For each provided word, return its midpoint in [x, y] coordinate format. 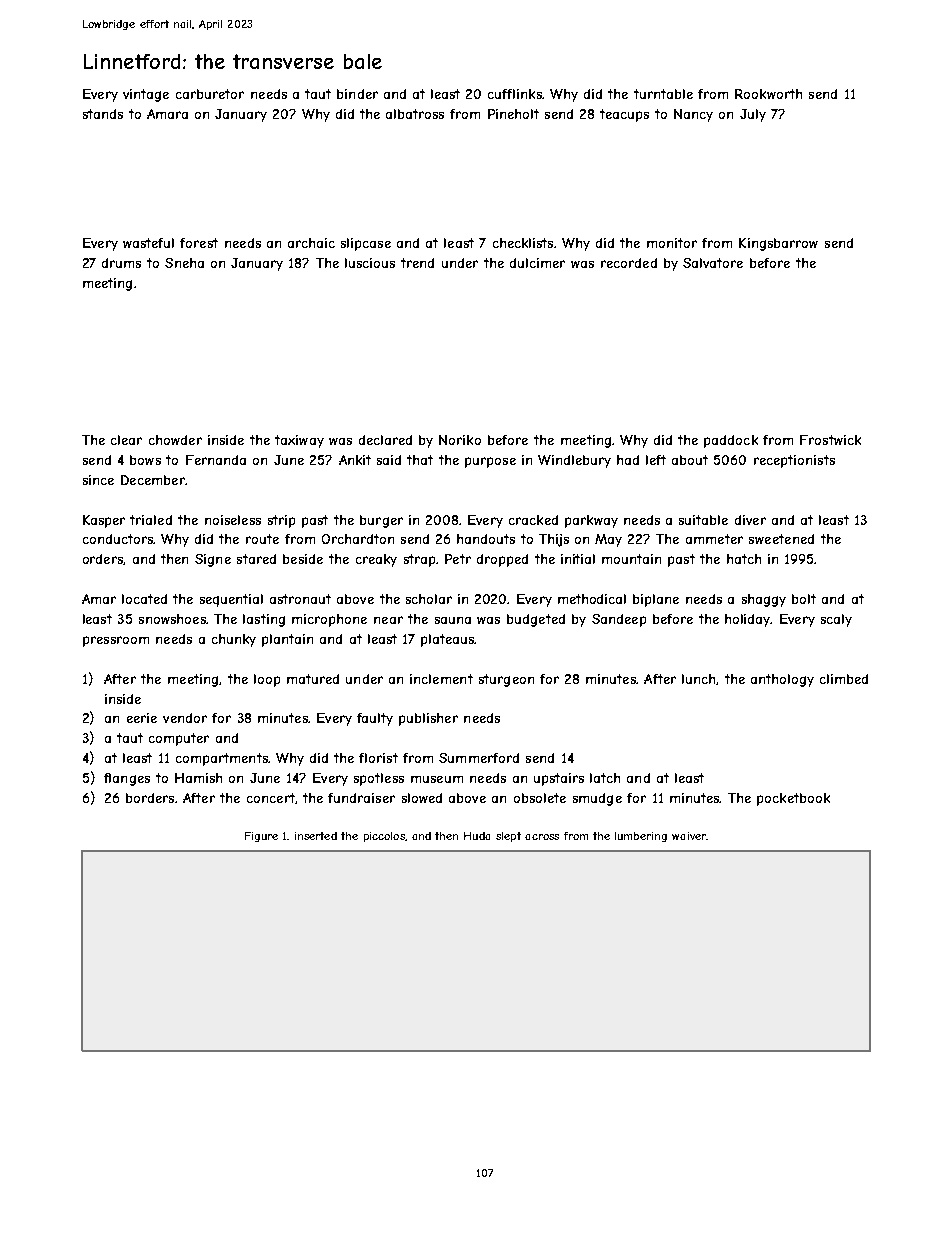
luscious [370, 263]
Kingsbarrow [778, 244]
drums [121, 263]
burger [381, 521]
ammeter [714, 539]
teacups [624, 115]
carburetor [210, 94]
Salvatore [713, 263]
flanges [127, 779]
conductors [118, 539]
